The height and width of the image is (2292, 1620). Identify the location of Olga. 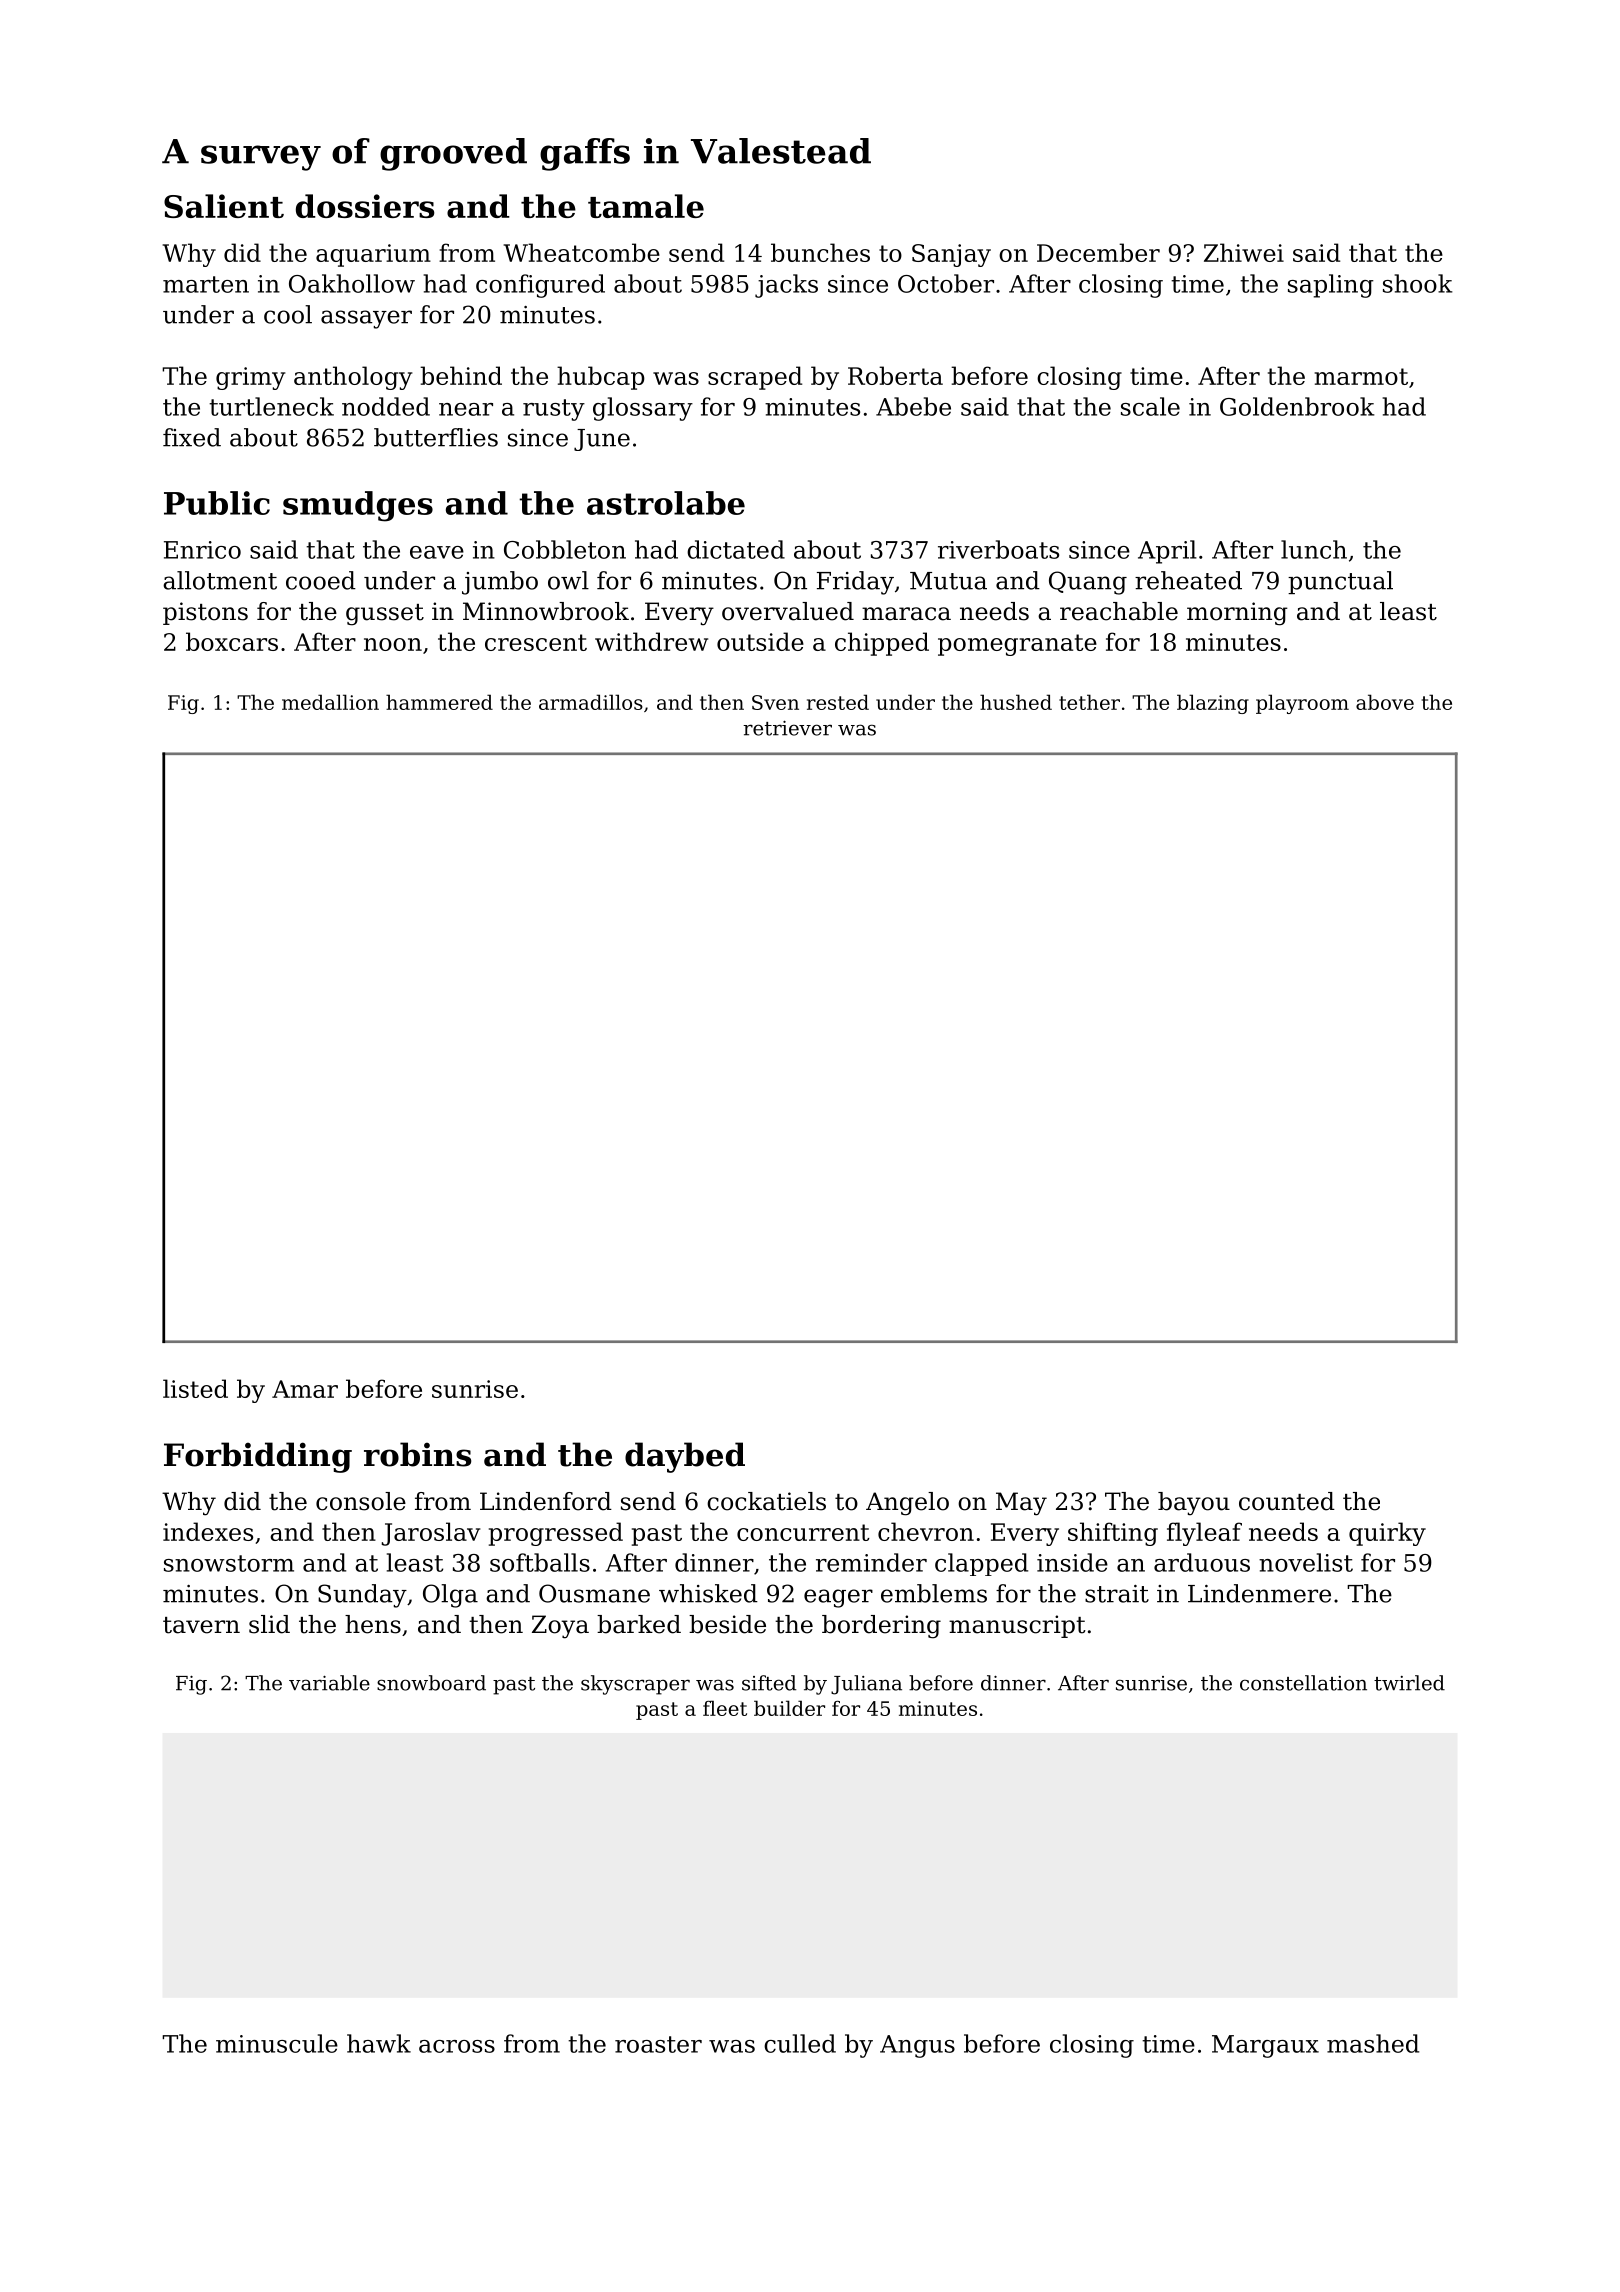
(450, 1596).
